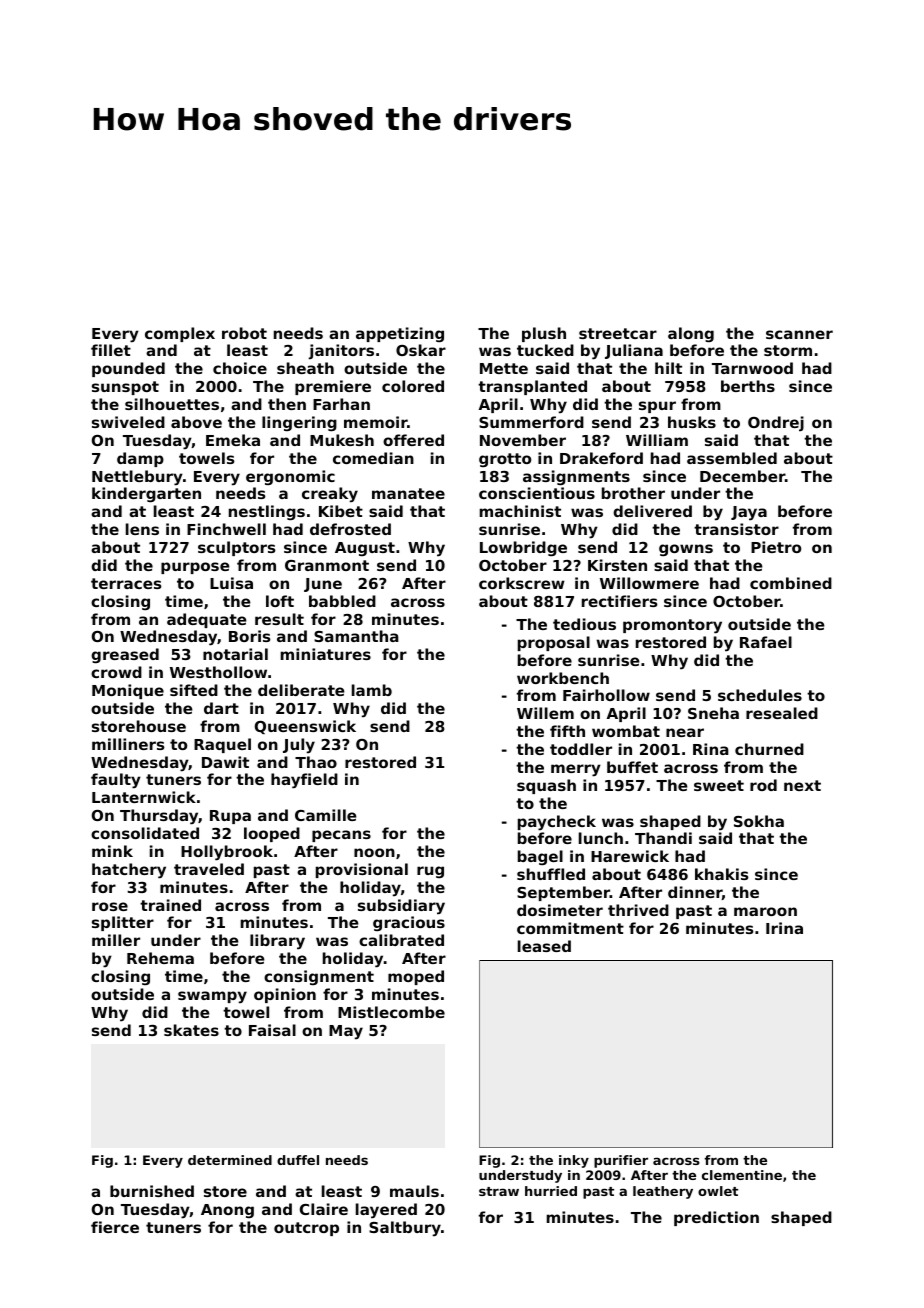 The height and width of the screenshot is (1308, 924). I want to click on promontory, so click(672, 626).
